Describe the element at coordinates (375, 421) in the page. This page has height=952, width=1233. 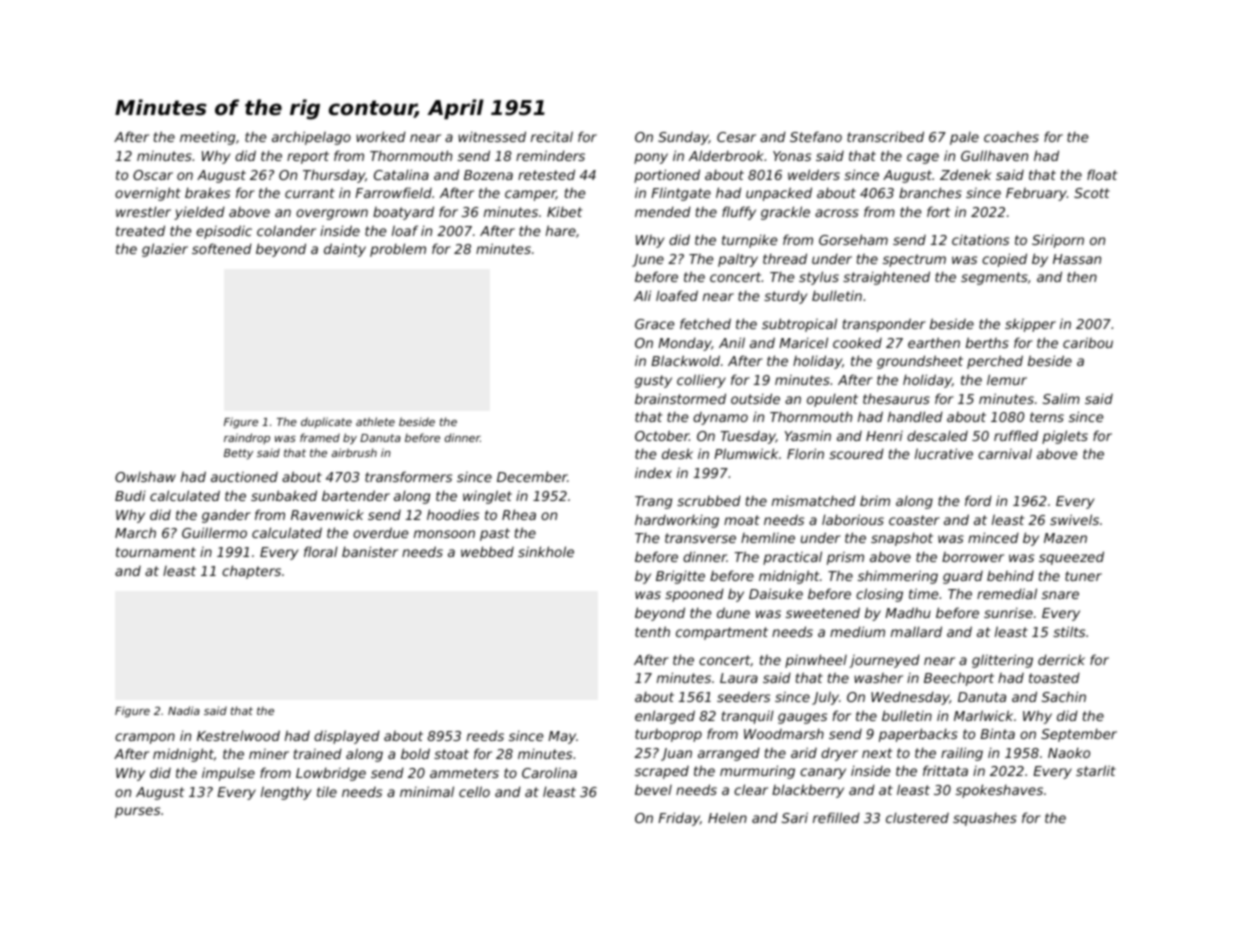
I see `athlete` at that location.
